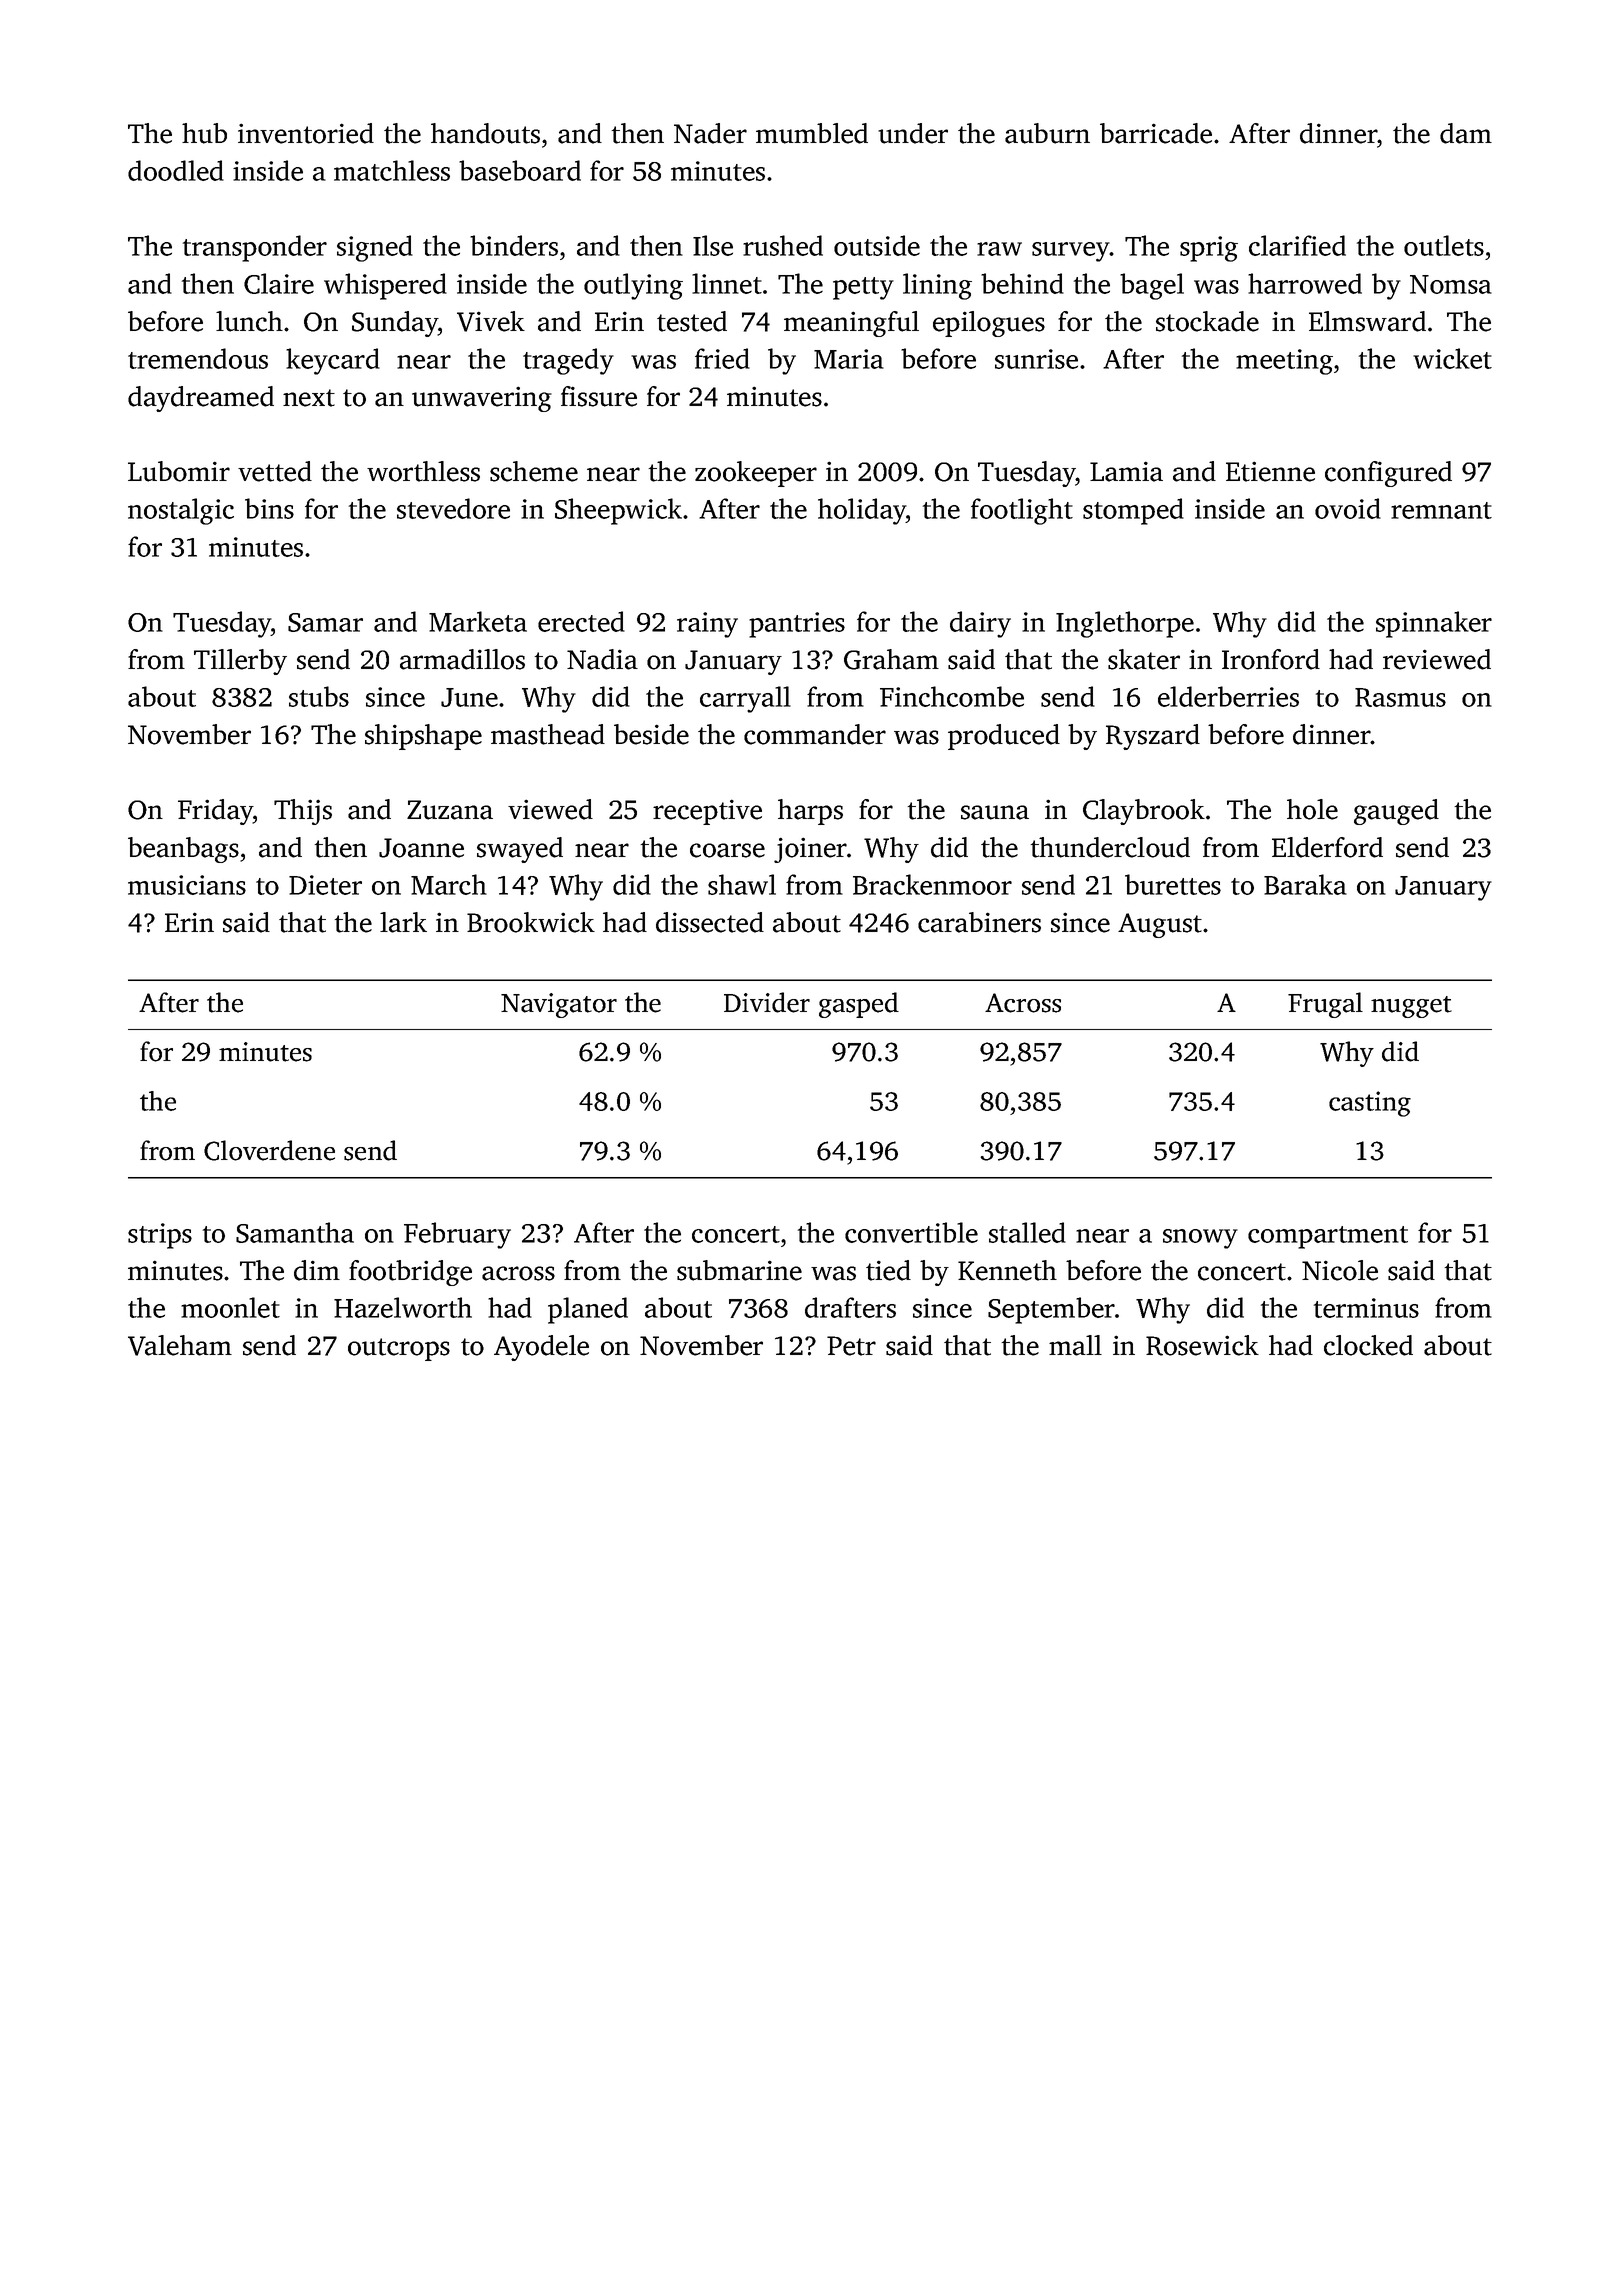 The image size is (1620, 2292). What do you see at coordinates (1396, 812) in the image?
I see `gauged` at bounding box center [1396, 812].
